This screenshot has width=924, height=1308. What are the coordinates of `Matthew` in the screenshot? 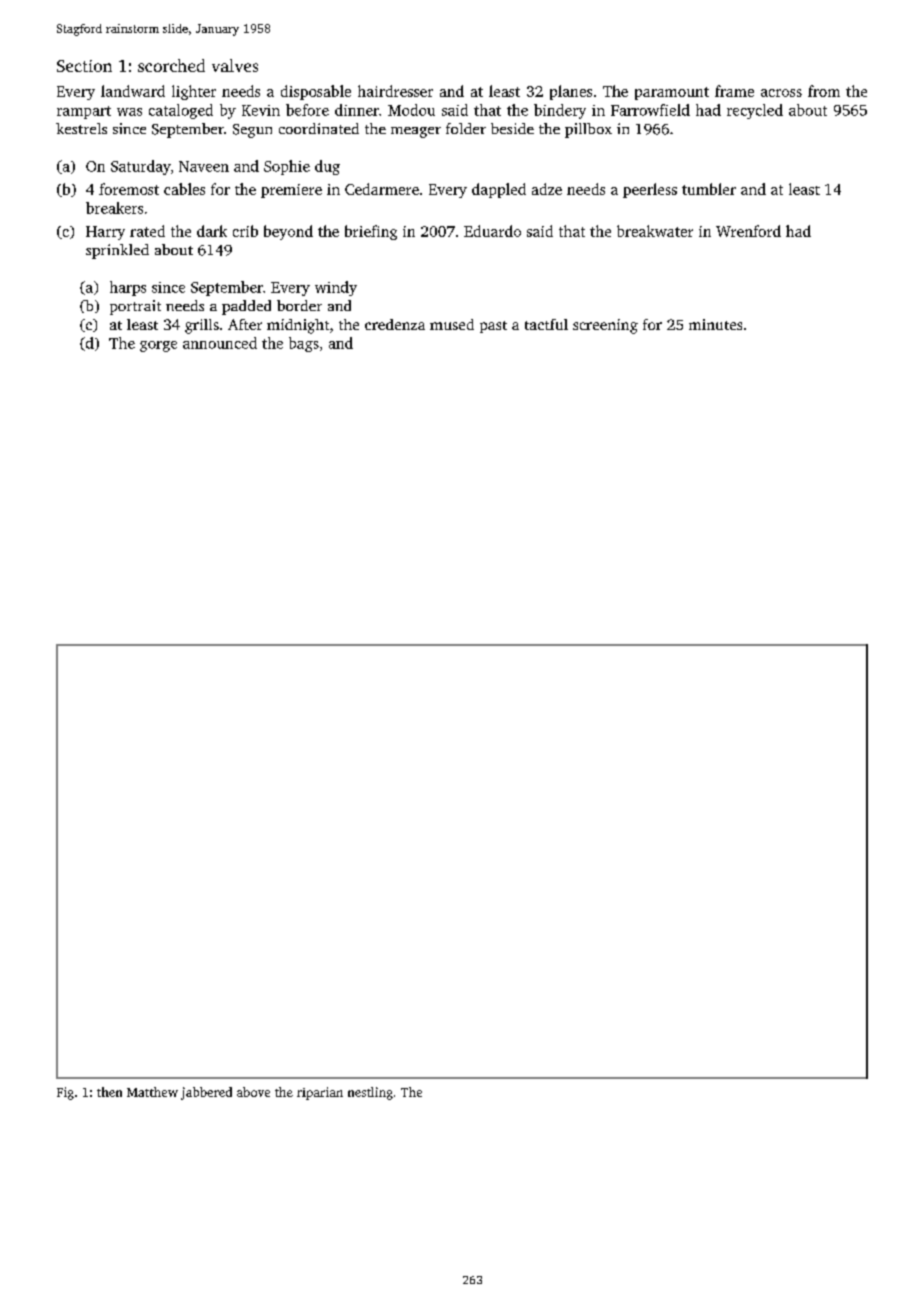 It's located at (152, 1092).
